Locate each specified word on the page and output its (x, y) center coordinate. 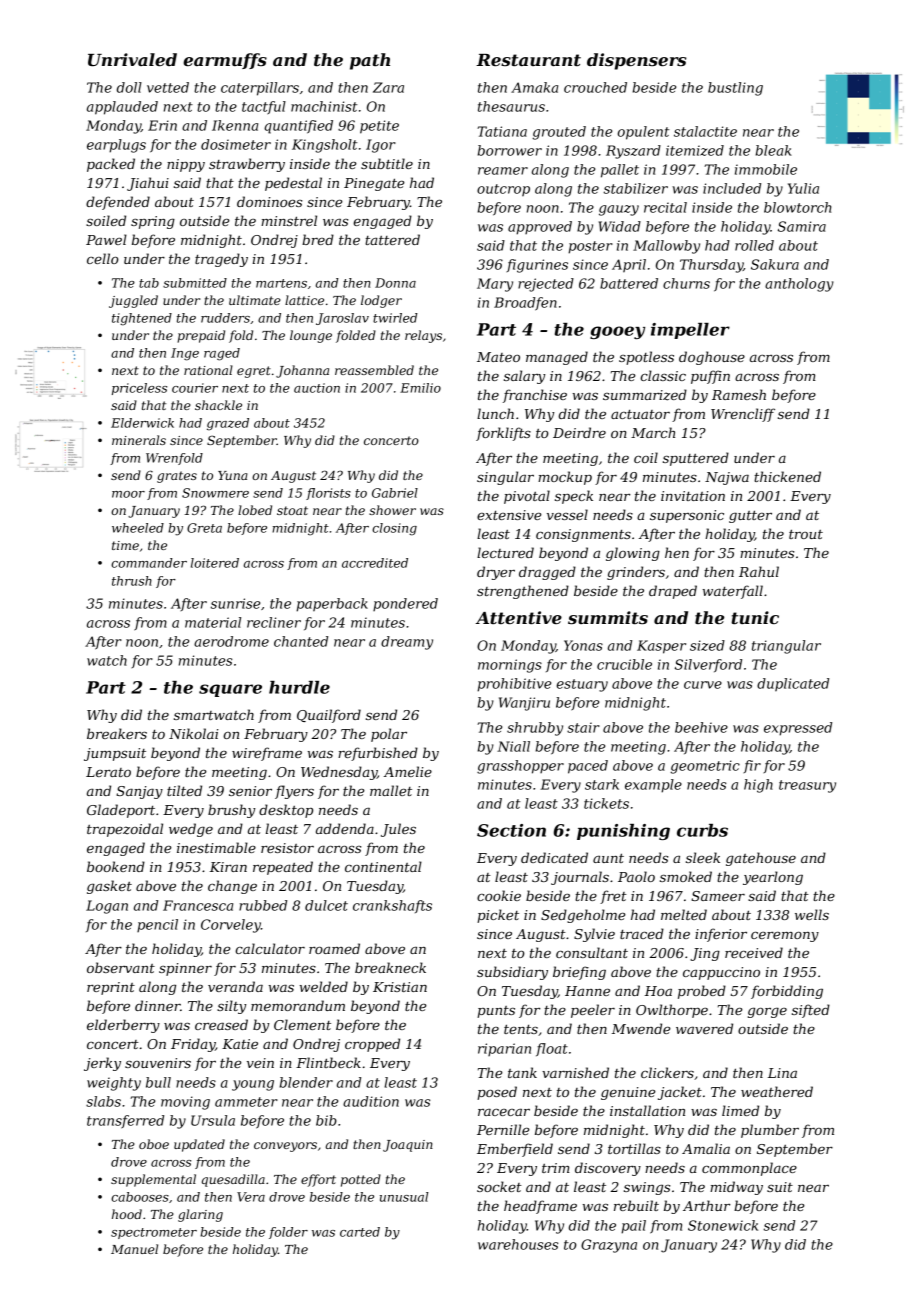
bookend (116, 866)
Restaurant (528, 60)
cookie (499, 895)
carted (360, 1232)
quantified (298, 127)
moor (128, 494)
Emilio (420, 388)
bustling (735, 89)
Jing (705, 954)
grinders (636, 573)
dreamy (407, 643)
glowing (633, 554)
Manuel (134, 1249)
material (213, 622)
